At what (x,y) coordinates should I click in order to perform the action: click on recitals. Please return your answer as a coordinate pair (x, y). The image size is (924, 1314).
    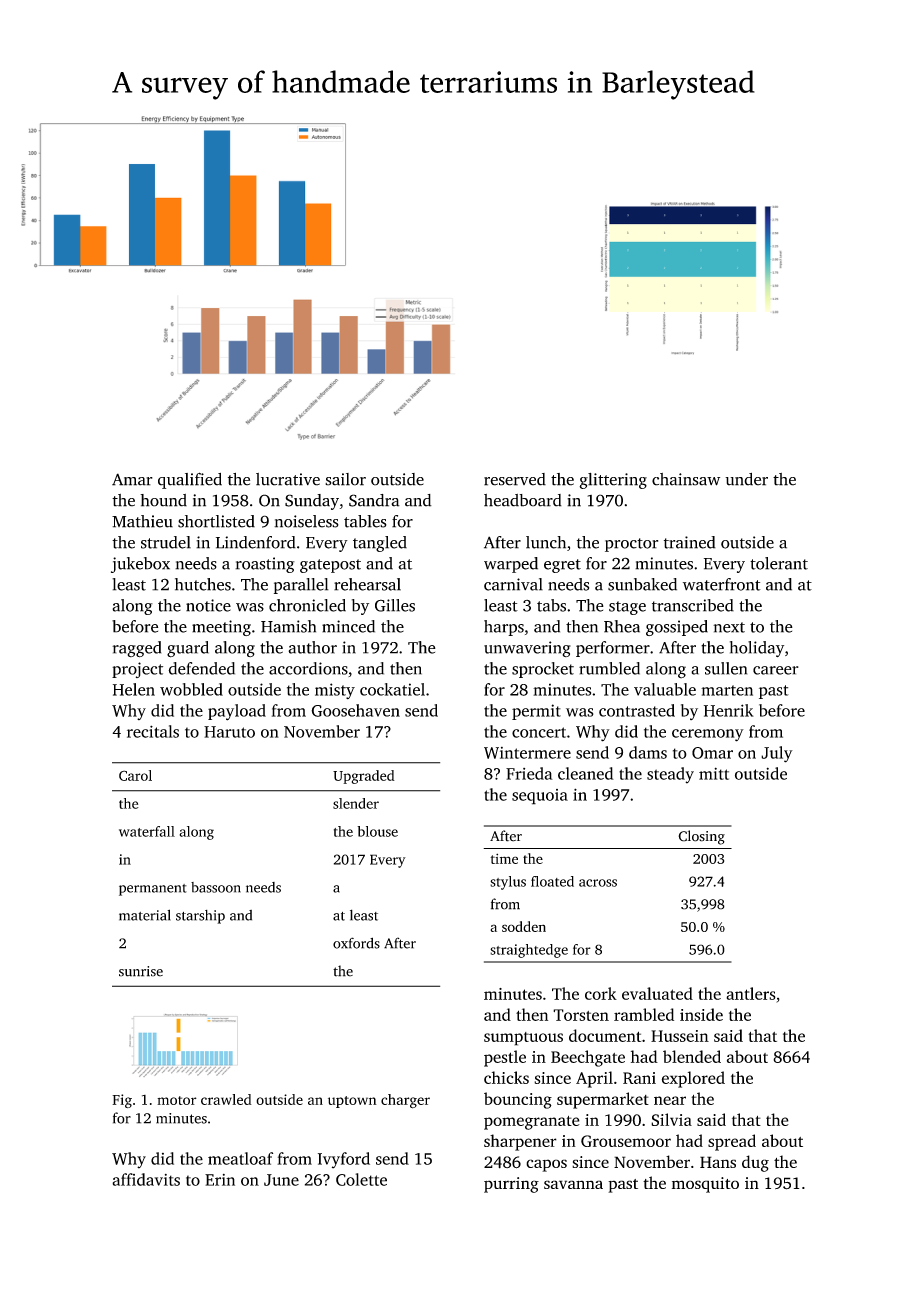
    Looking at the image, I should click on (153, 731).
